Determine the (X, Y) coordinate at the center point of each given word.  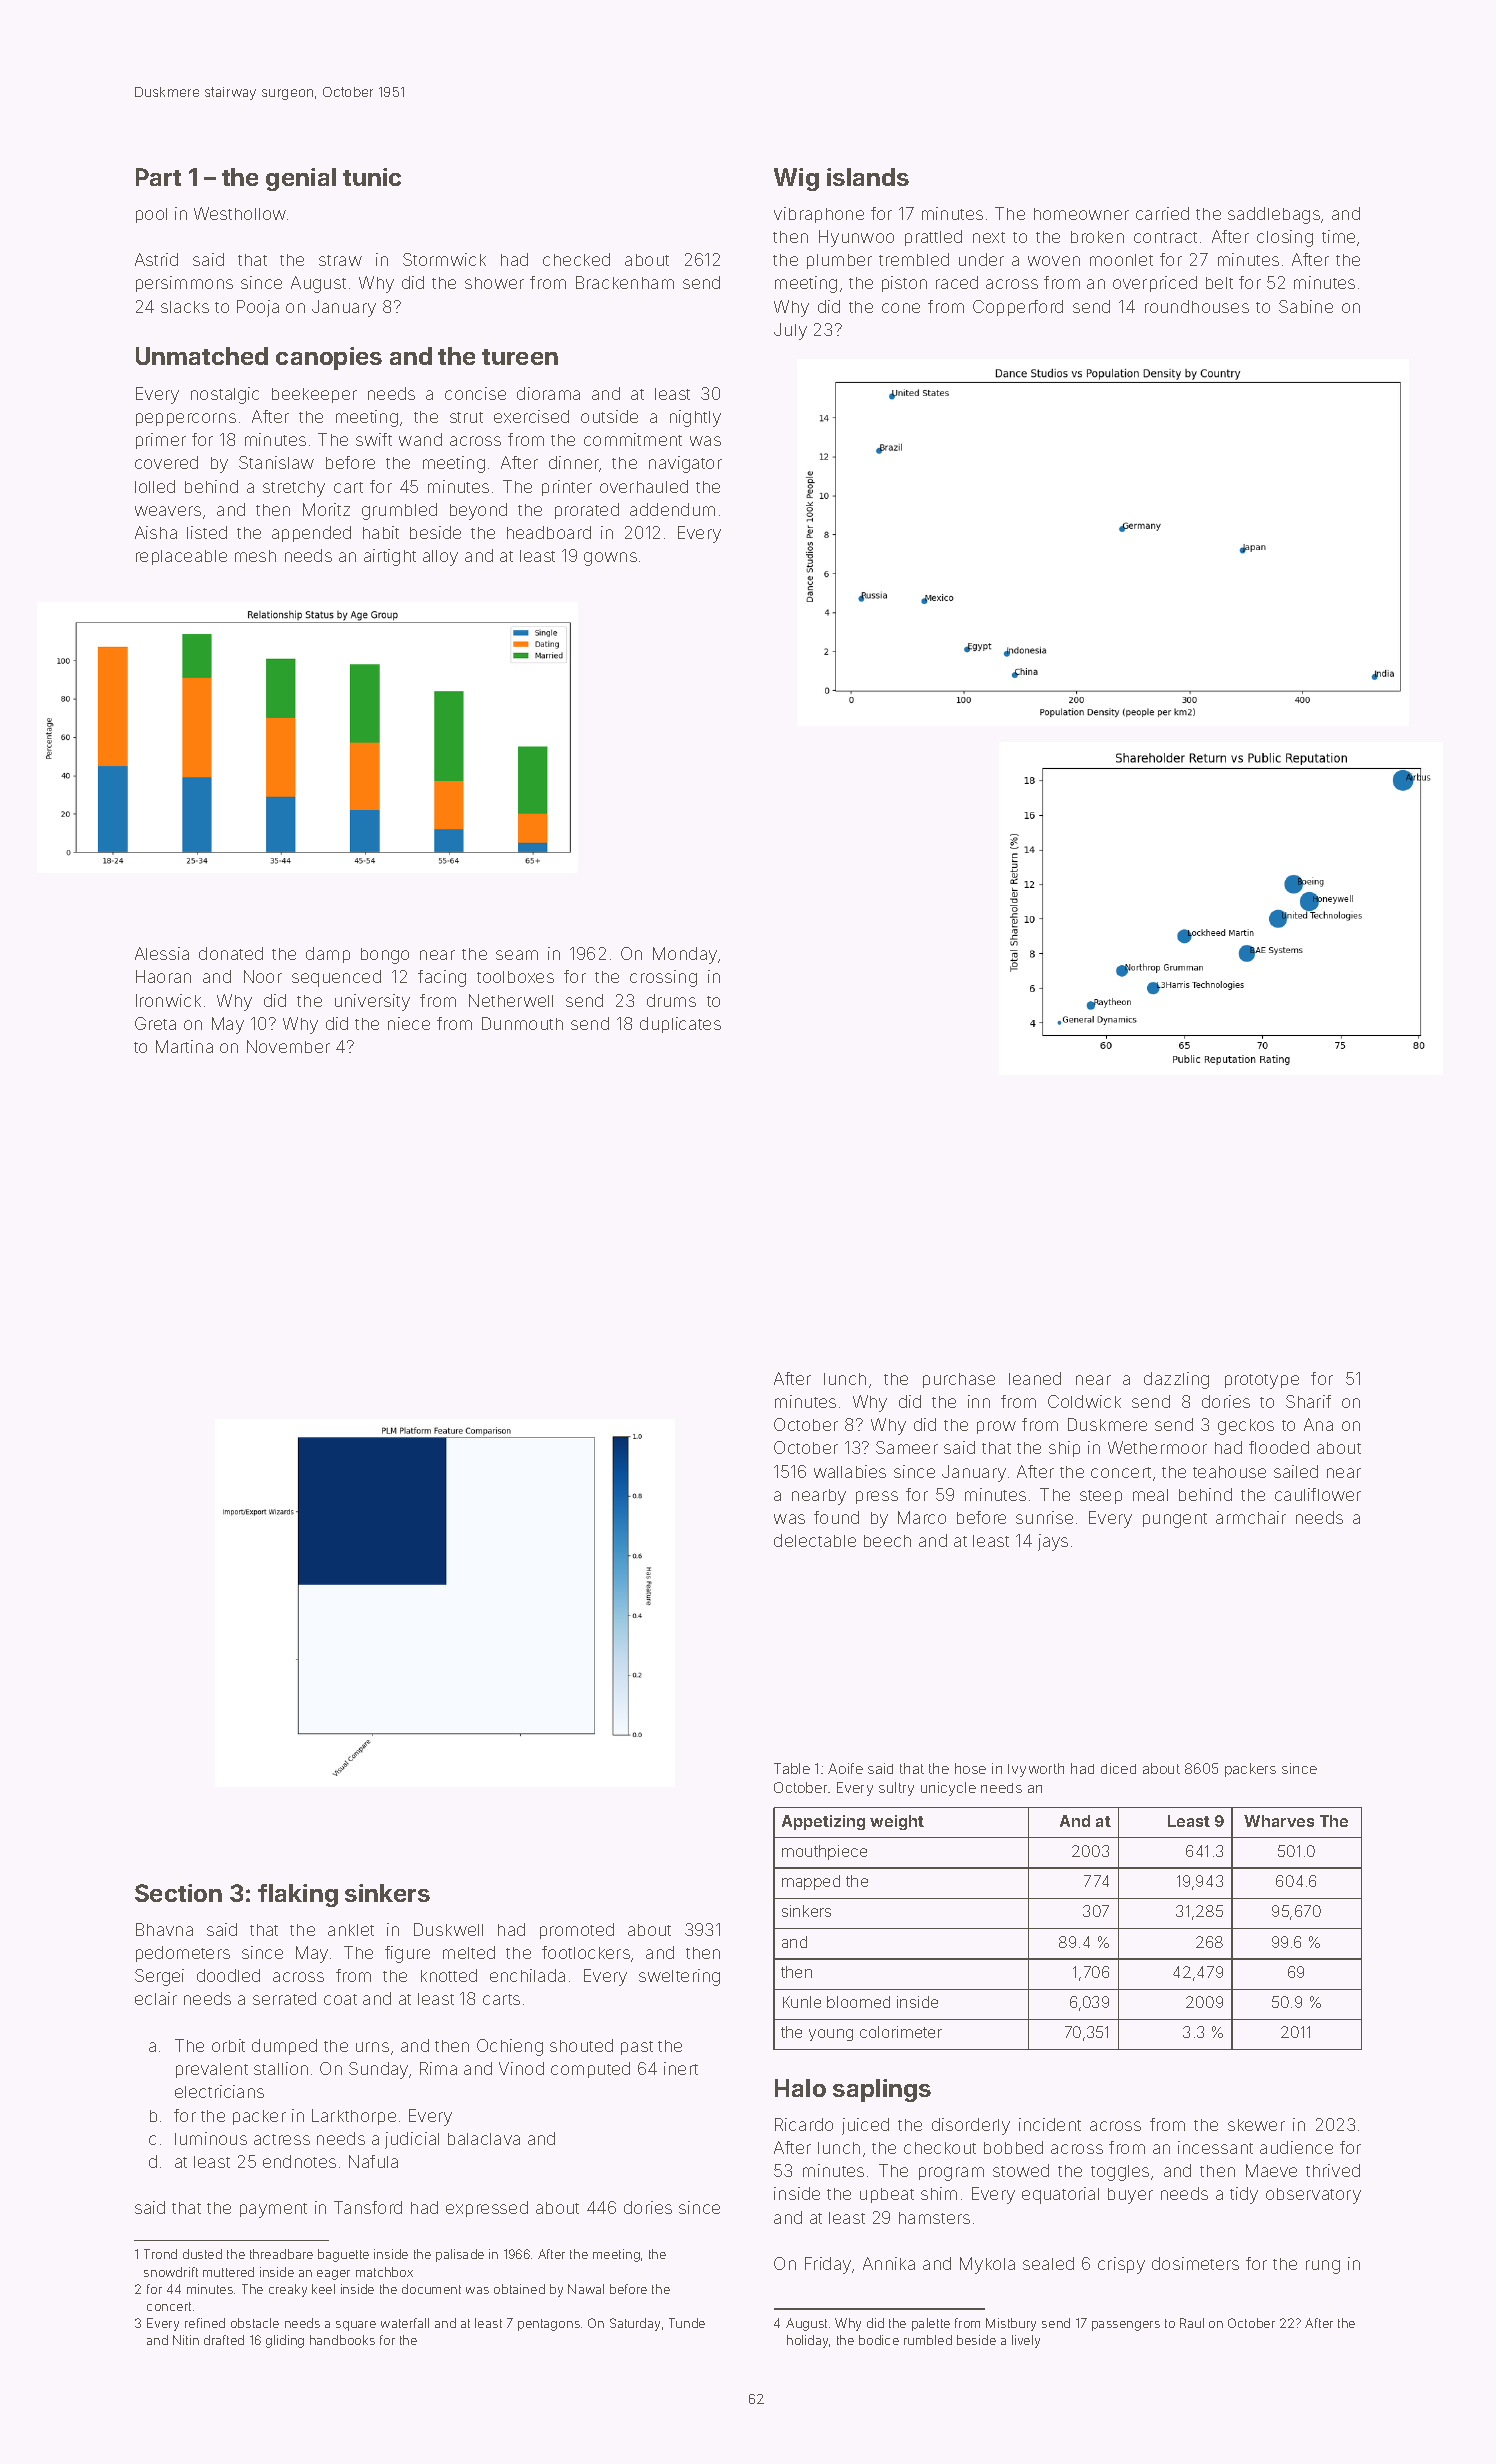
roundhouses (1197, 306)
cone (901, 308)
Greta (155, 1023)
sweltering (679, 1977)
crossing (663, 978)
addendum (672, 509)
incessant (1215, 2147)
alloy (440, 558)
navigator (685, 464)
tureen (520, 357)
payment (273, 2210)
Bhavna (164, 1929)
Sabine (1306, 306)
